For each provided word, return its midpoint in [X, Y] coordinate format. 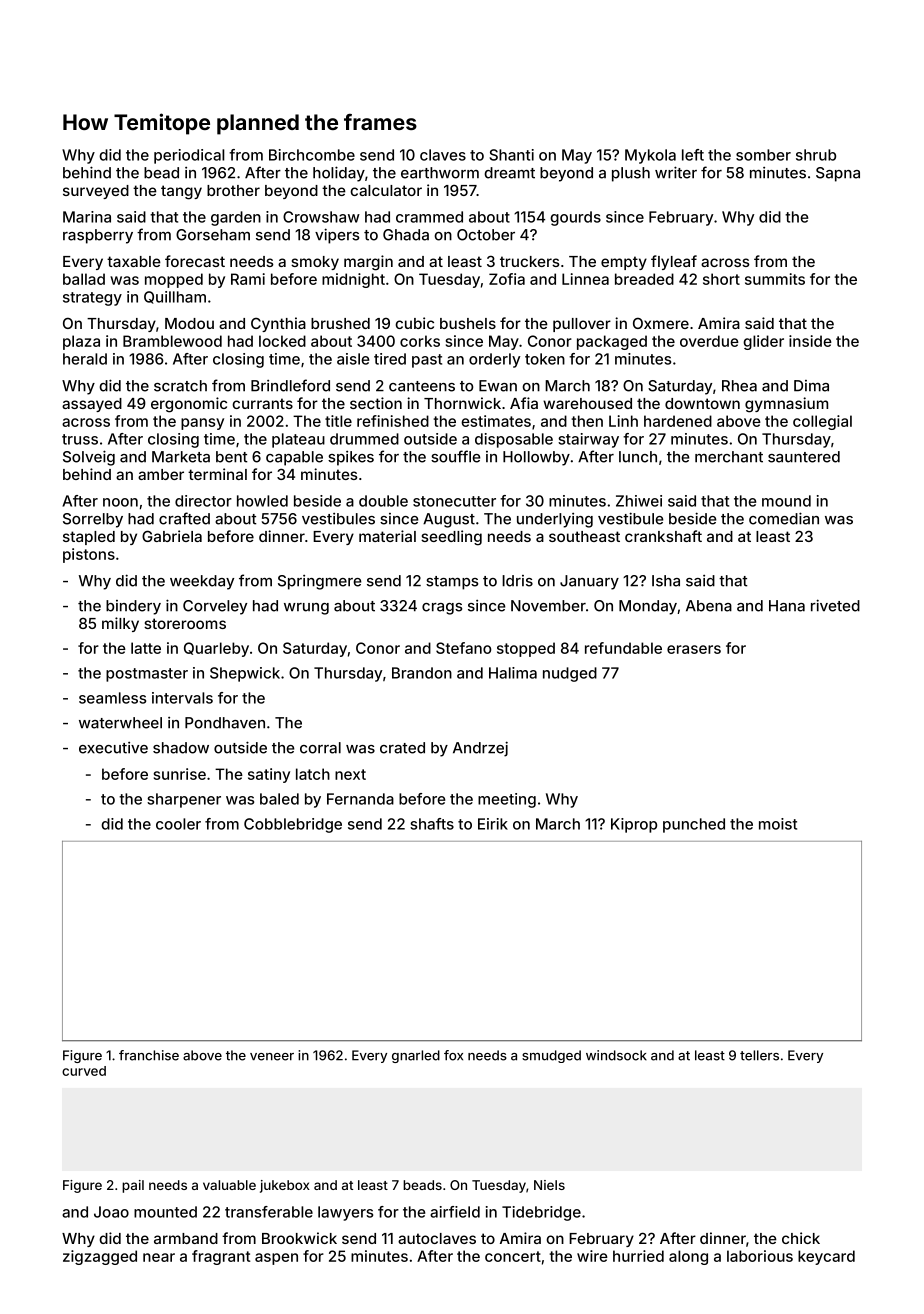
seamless [112, 698]
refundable [623, 648]
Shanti [511, 155]
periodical [189, 156]
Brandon [422, 673]
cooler [178, 824]
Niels [549, 1185]
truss [80, 439]
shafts [432, 824]
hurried [638, 1256]
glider [763, 342]
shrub [816, 155]
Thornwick [462, 403]
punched [694, 825]
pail [133, 1186]
